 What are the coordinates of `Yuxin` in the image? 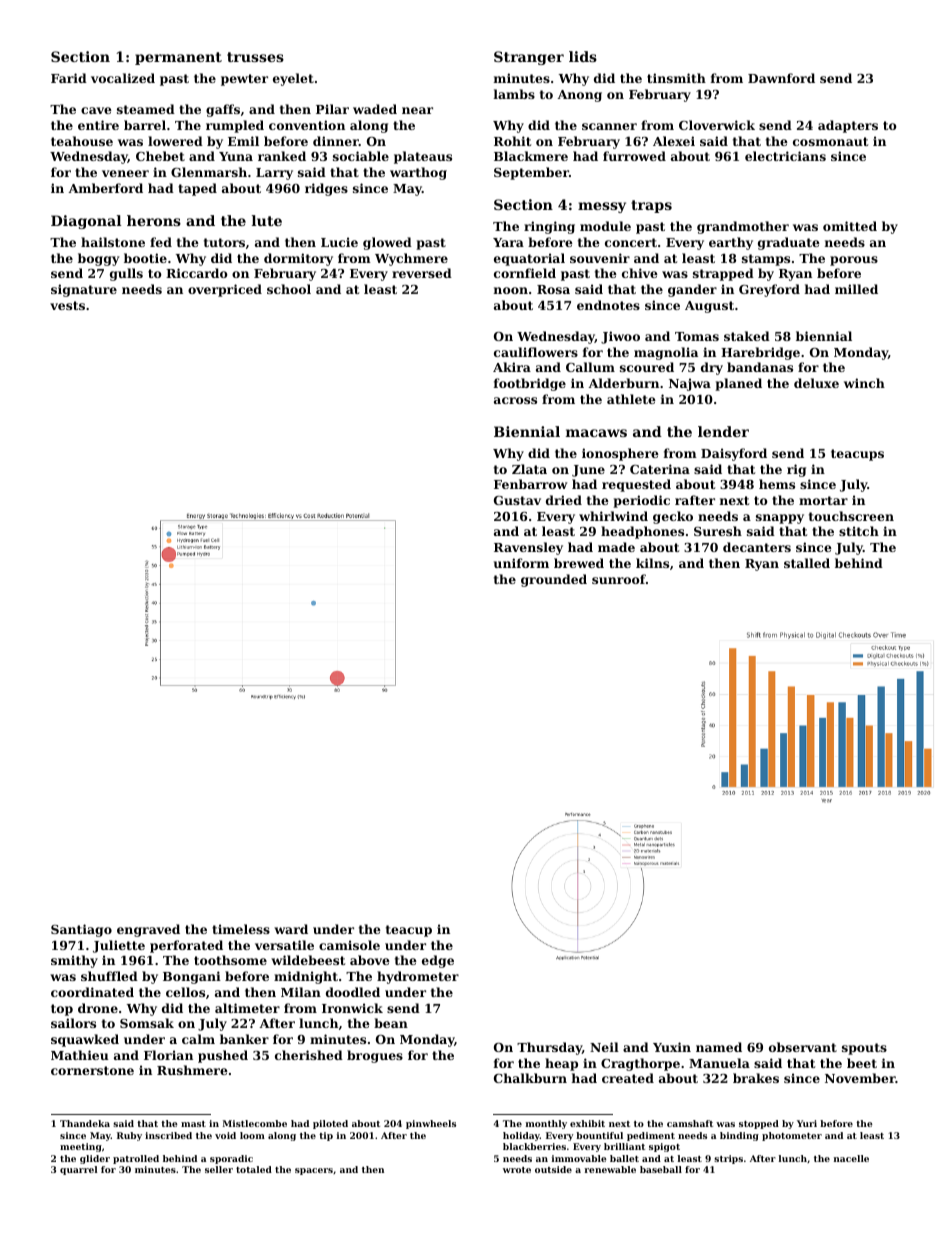 It's located at (672, 1047).
